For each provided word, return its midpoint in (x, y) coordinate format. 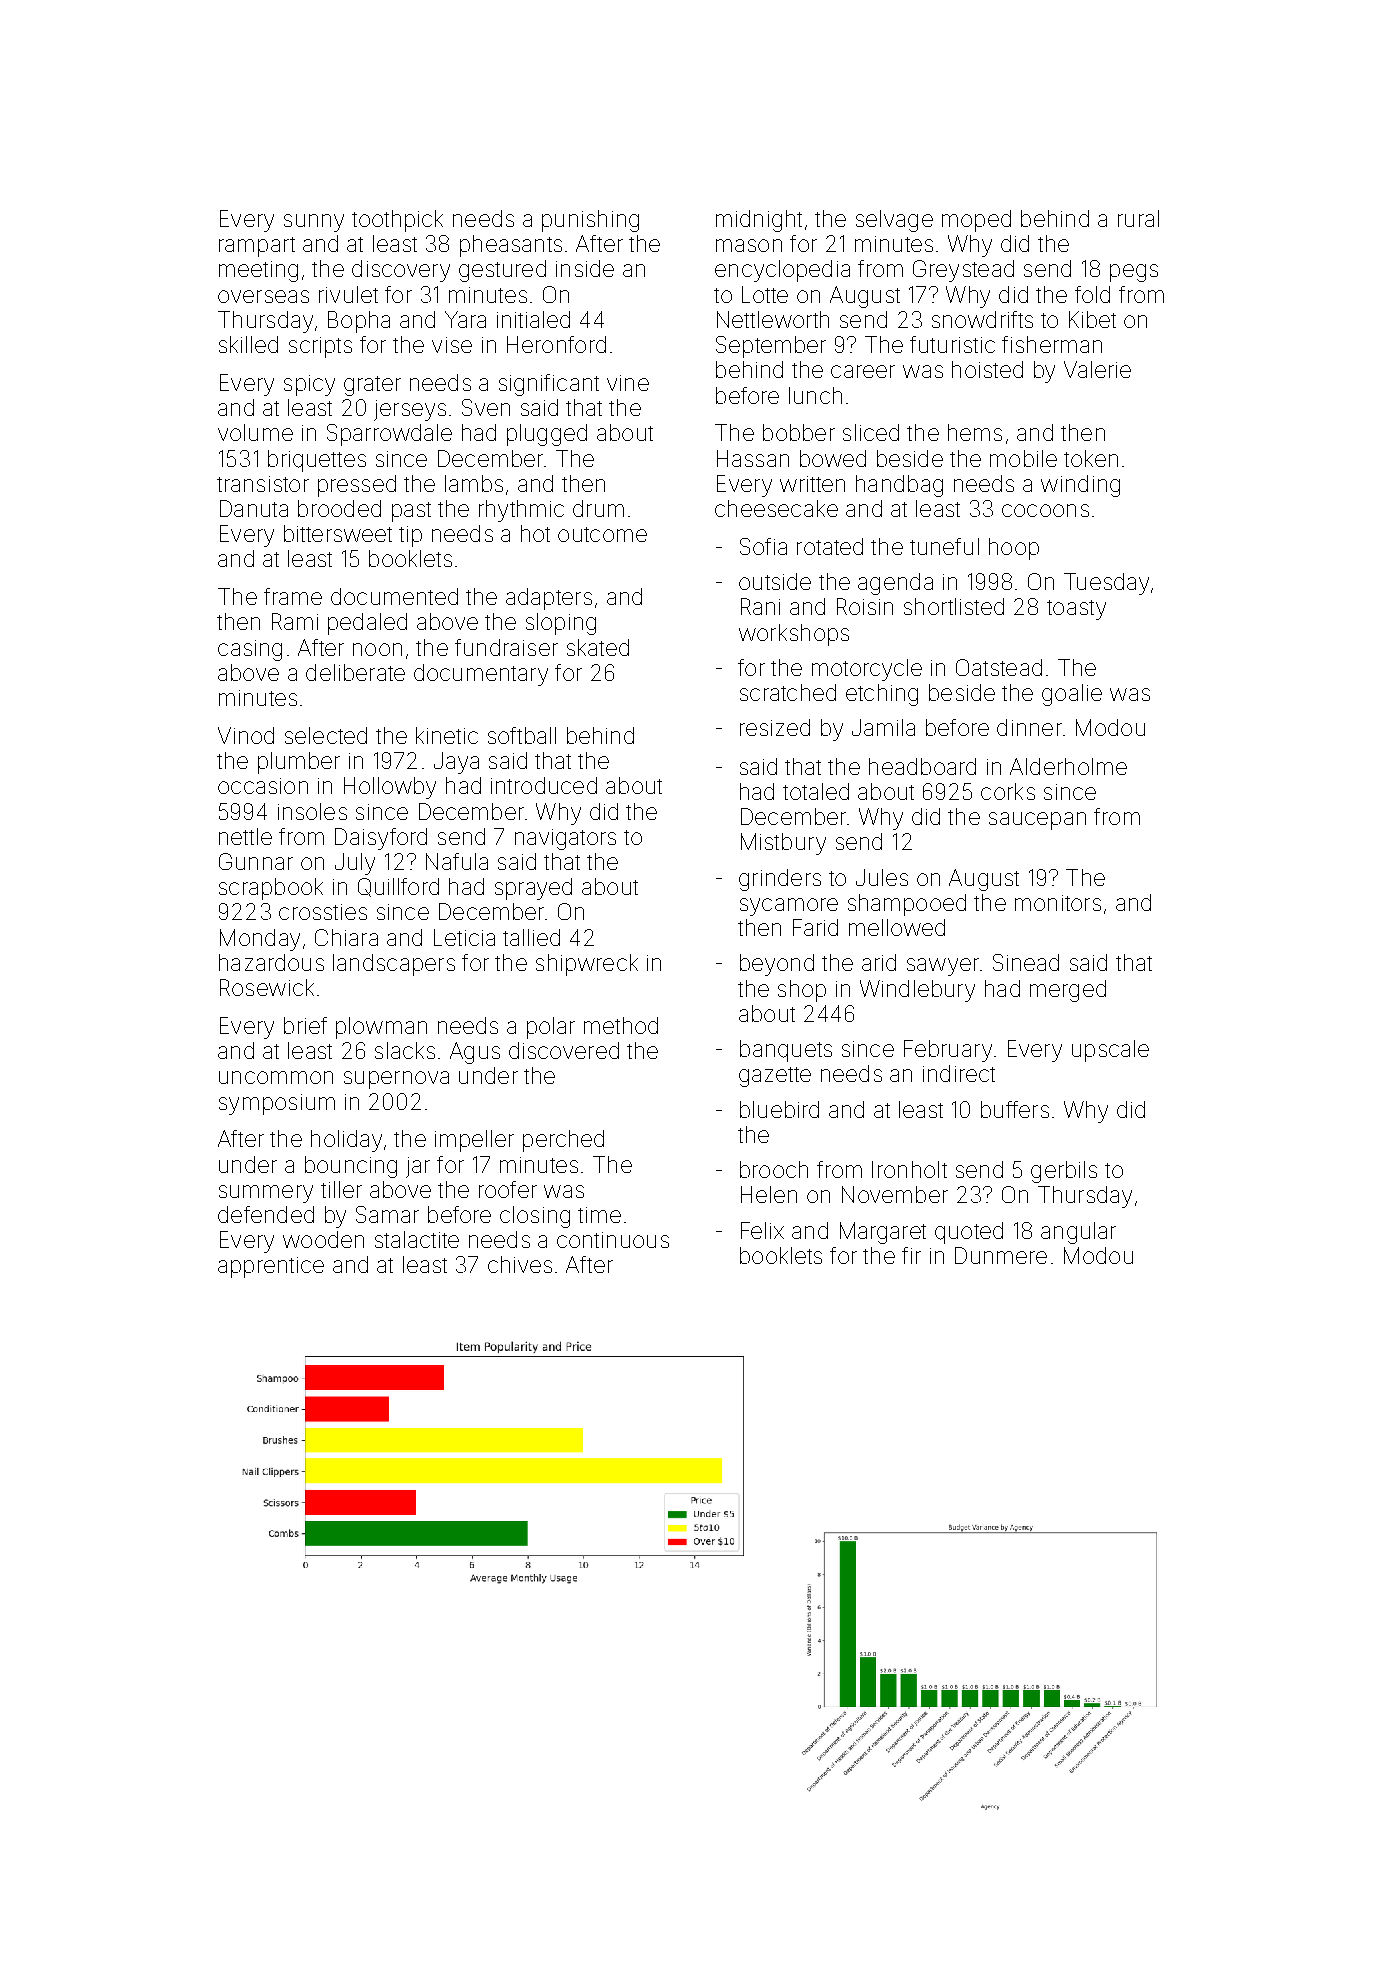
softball (522, 735)
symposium (277, 1104)
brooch (774, 1169)
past (411, 512)
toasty (1076, 610)
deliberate (355, 672)
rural (1138, 218)
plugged (547, 435)
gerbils (1064, 1172)
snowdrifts (982, 319)
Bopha (359, 322)
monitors (1058, 903)
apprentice (271, 1267)
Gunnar (256, 861)
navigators (565, 839)
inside (585, 268)
